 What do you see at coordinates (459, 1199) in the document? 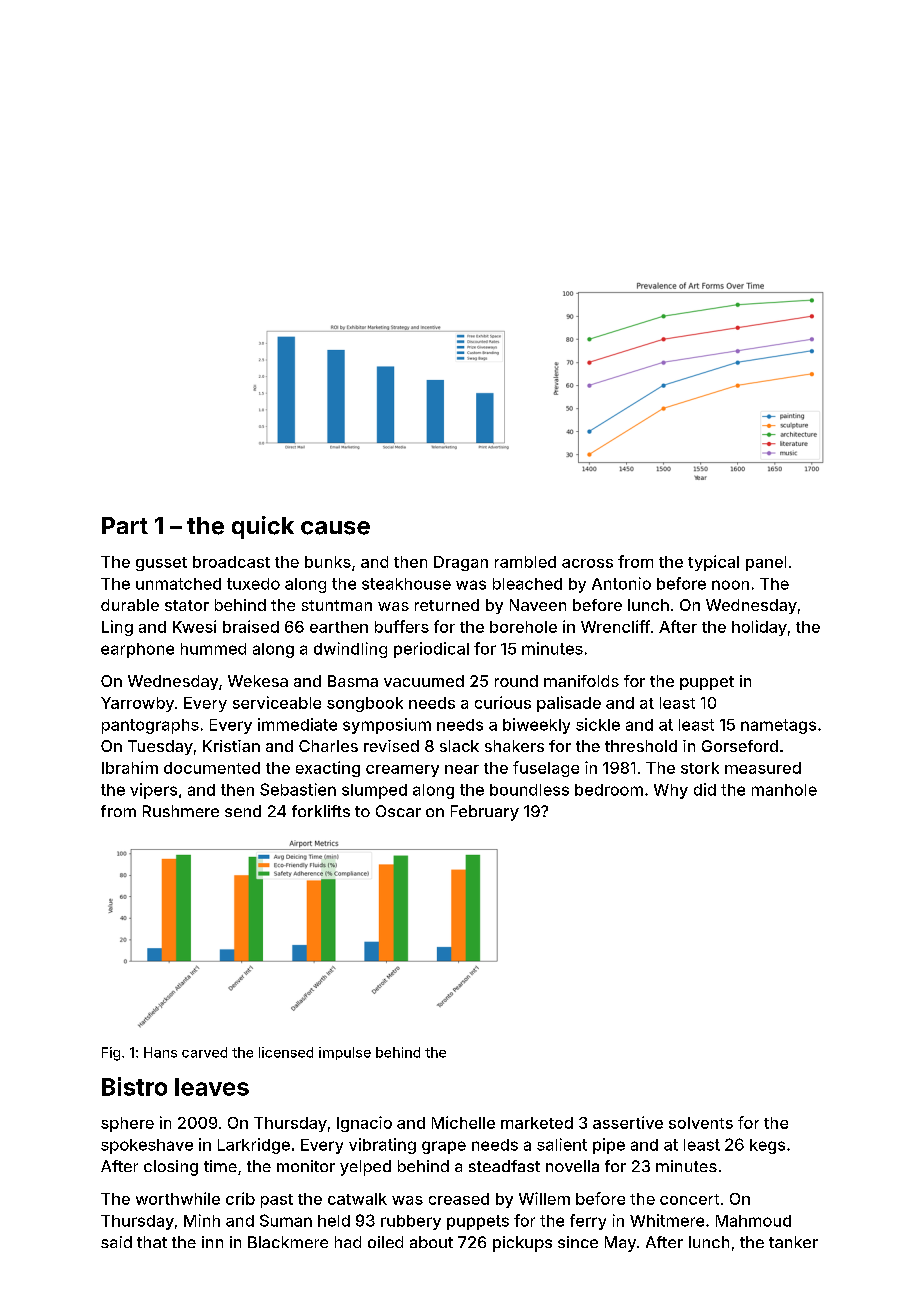
I see `creased` at bounding box center [459, 1199].
